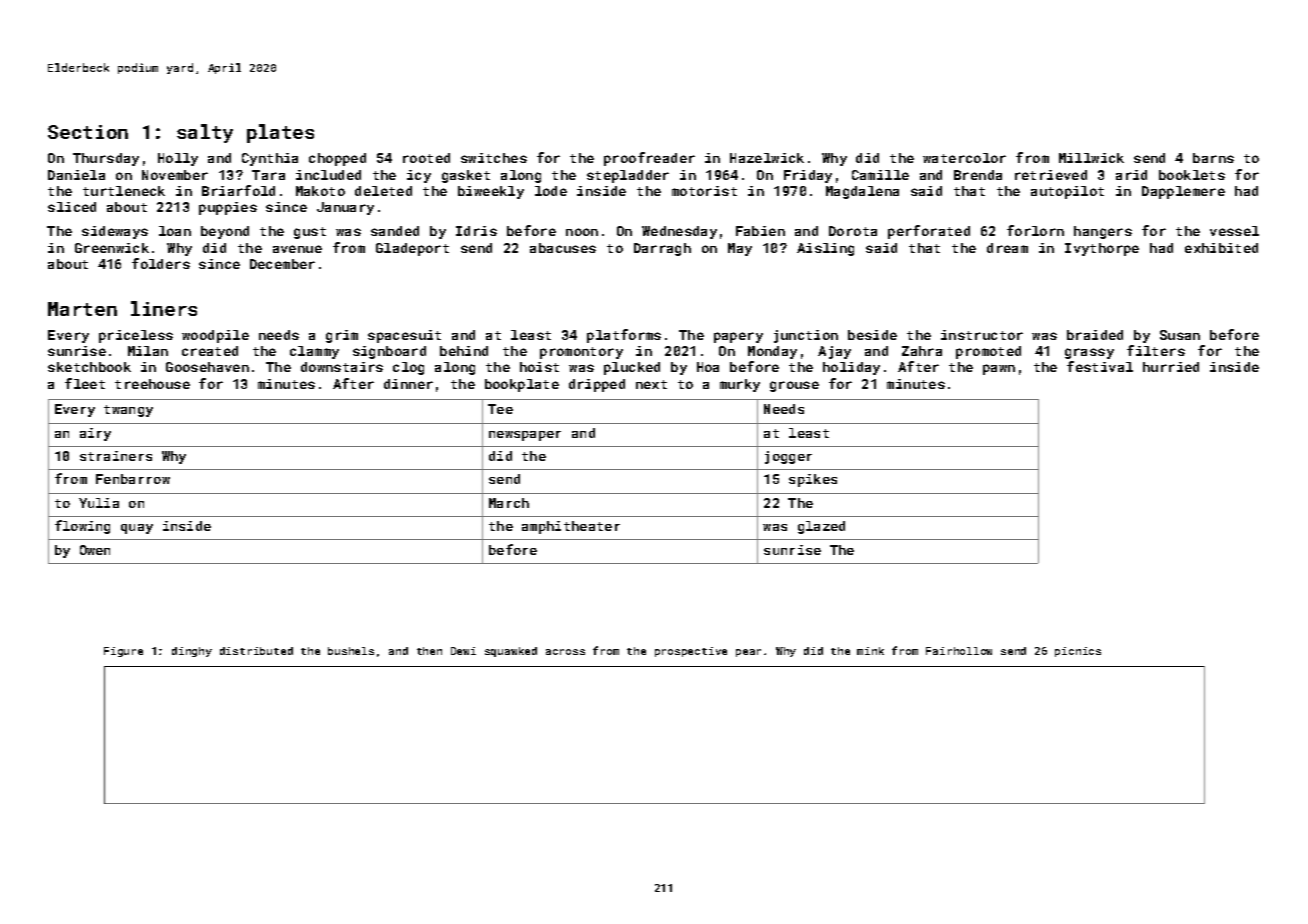 The height and width of the page is (924, 1308). Describe the element at coordinates (511, 652) in the page. I see `squawked` at that location.
